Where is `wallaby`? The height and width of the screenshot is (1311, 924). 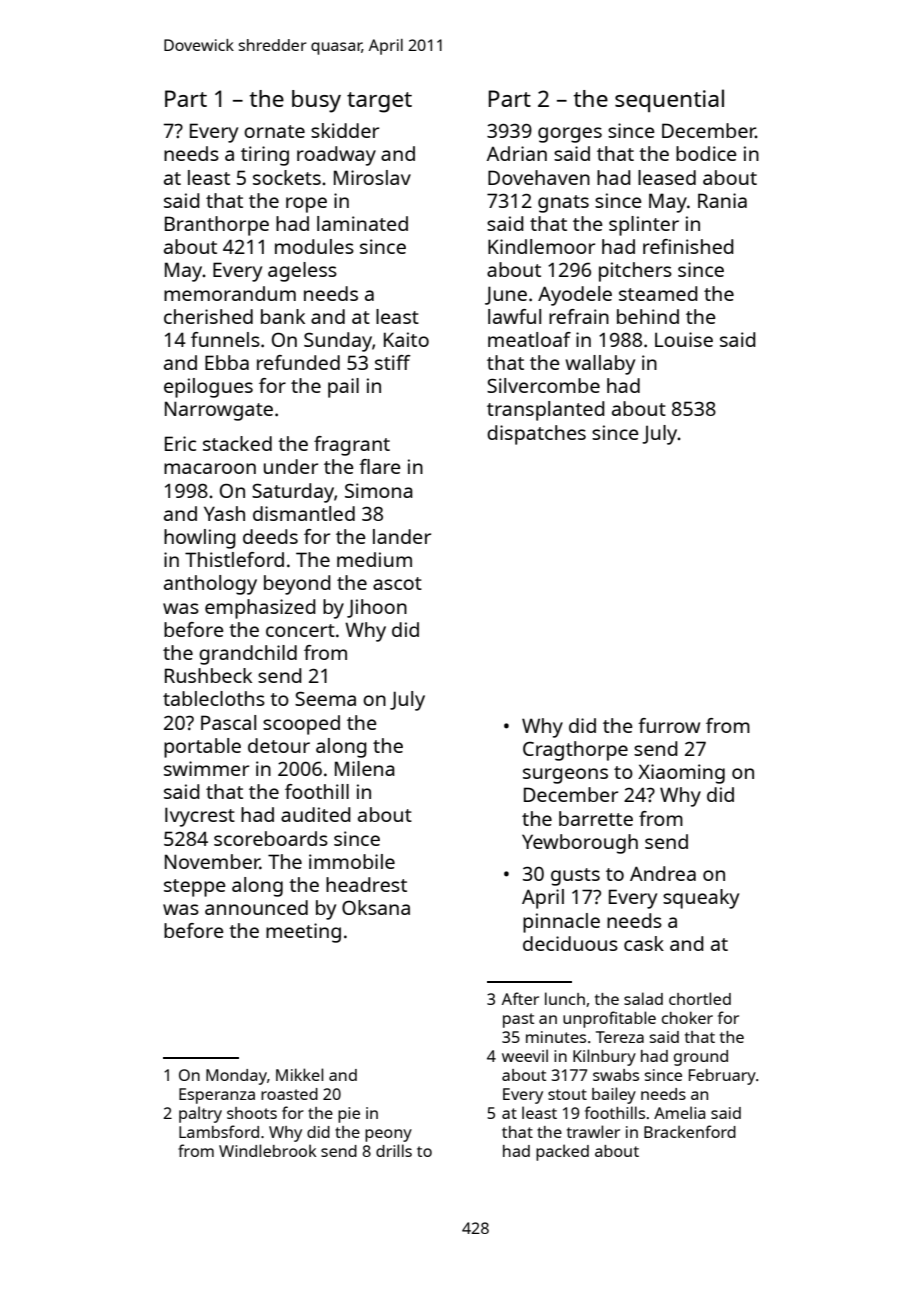 wallaby is located at coordinates (600, 365).
